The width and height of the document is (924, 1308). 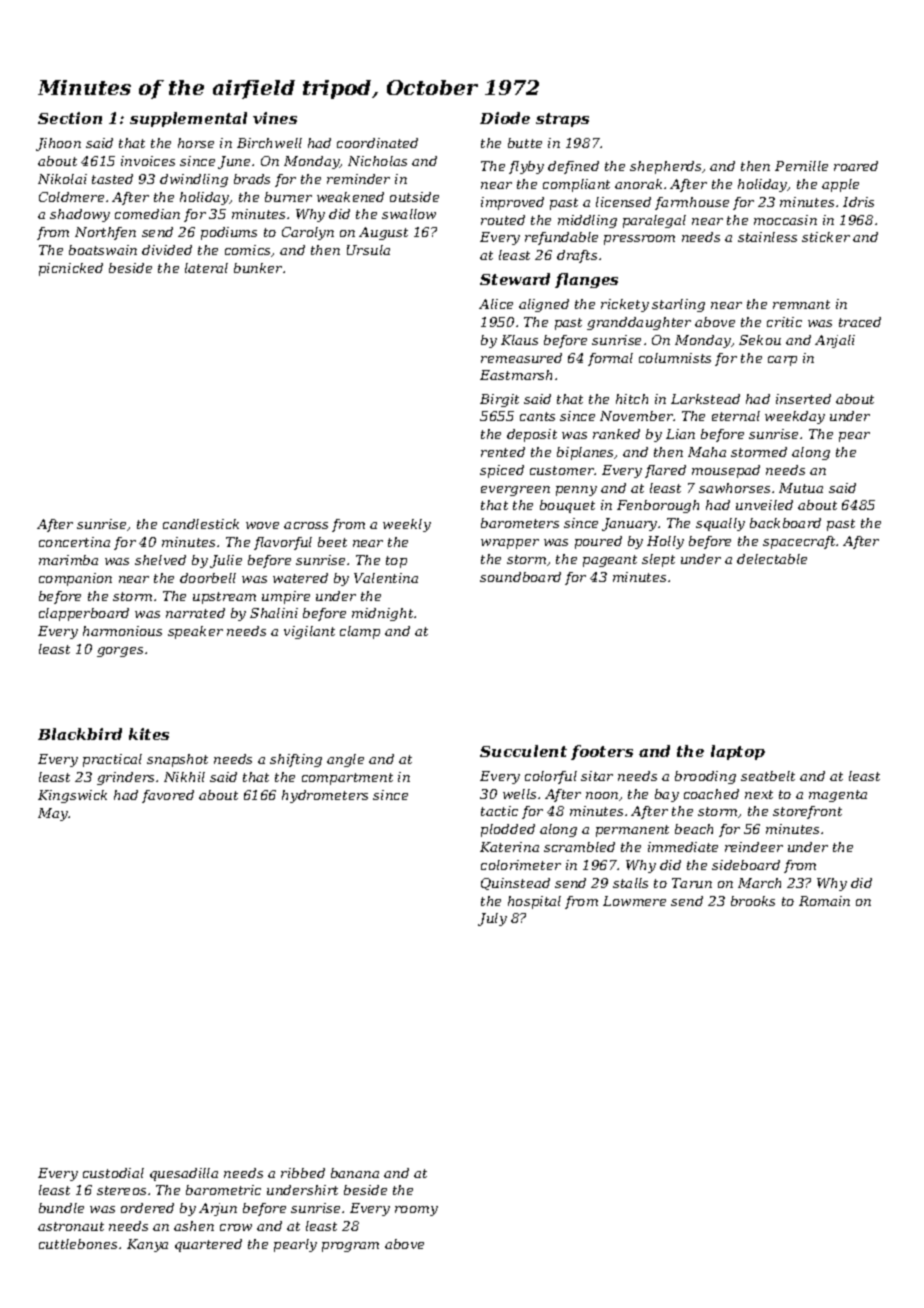 What do you see at coordinates (360, 632) in the document?
I see `clamp` at bounding box center [360, 632].
